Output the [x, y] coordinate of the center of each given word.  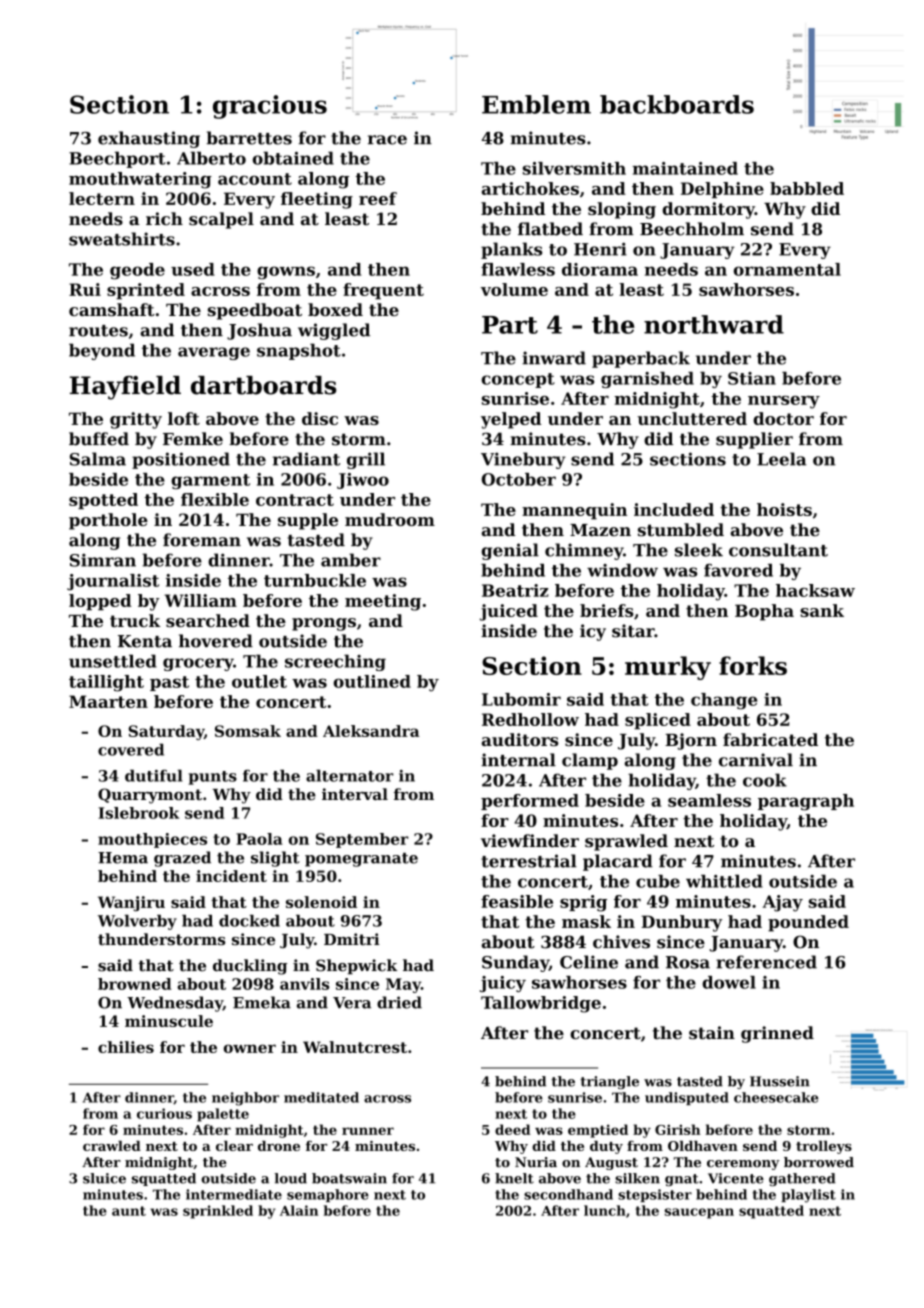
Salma [98, 459]
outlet [259, 681]
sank [822, 610]
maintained [685, 168]
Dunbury [681, 923]
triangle [609, 1082]
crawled [112, 1146]
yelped [511, 420]
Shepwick [356, 967]
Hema [123, 858]
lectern [102, 198]
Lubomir [521, 699]
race [387, 140]
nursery [784, 402]
